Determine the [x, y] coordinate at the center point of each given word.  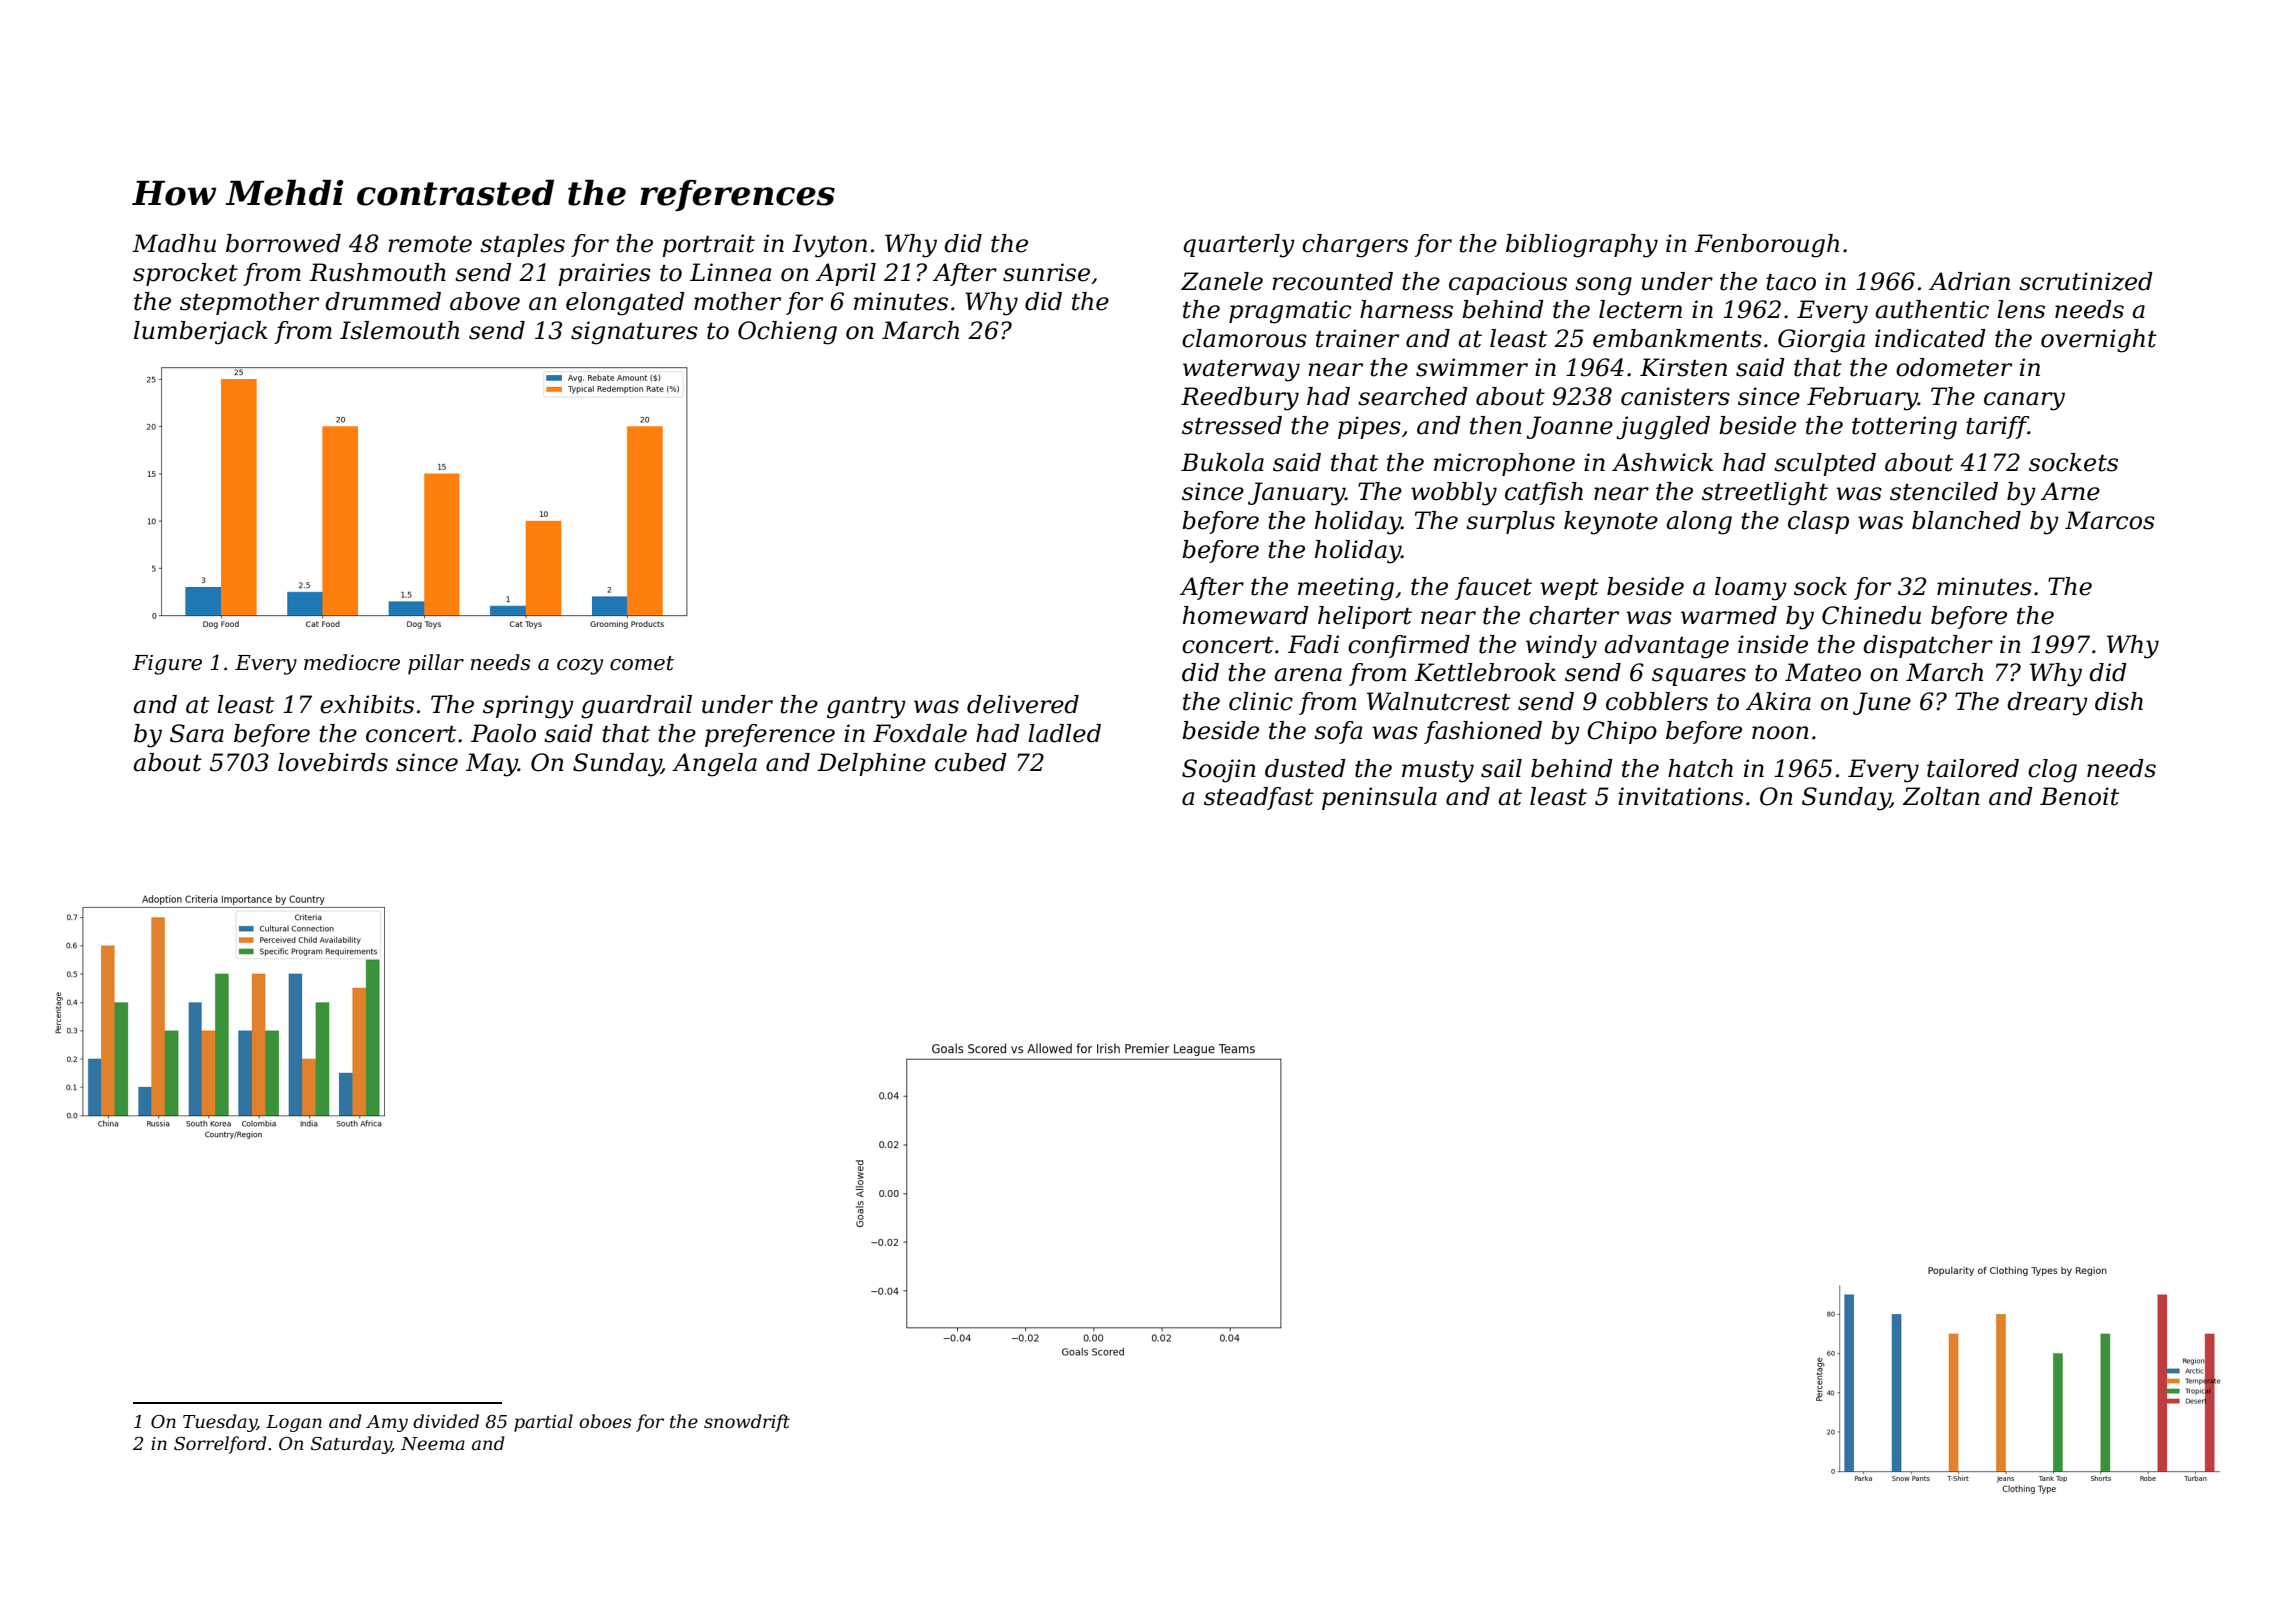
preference [770, 735]
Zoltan [1941, 796]
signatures [634, 333]
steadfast [1259, 798]
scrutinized [2086, 281]
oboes [605, 1421]
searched [1413, 396]
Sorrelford [220, 1445]
